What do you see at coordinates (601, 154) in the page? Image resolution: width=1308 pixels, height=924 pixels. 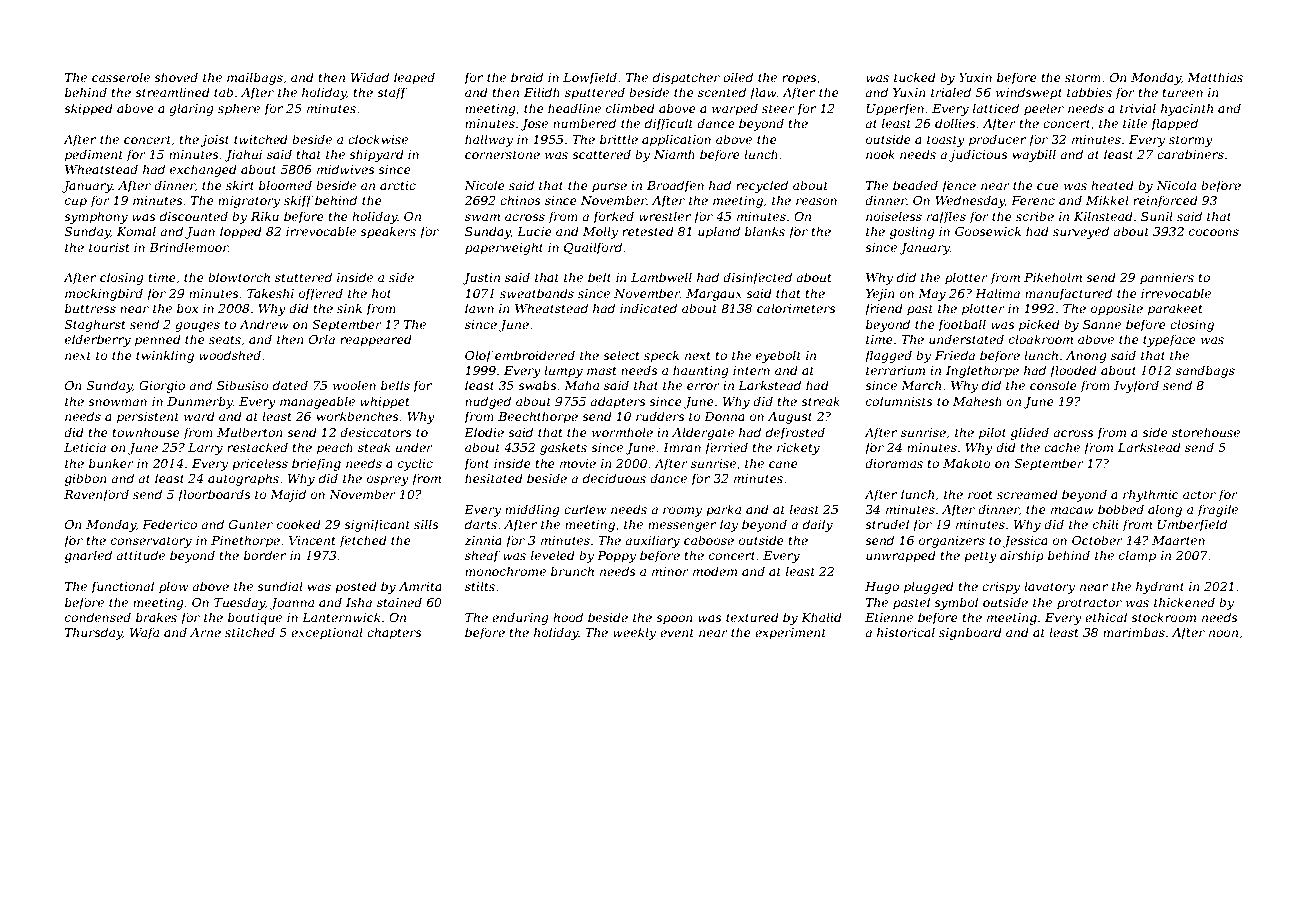 I see `scattered` at bounding box center [601, 154].
